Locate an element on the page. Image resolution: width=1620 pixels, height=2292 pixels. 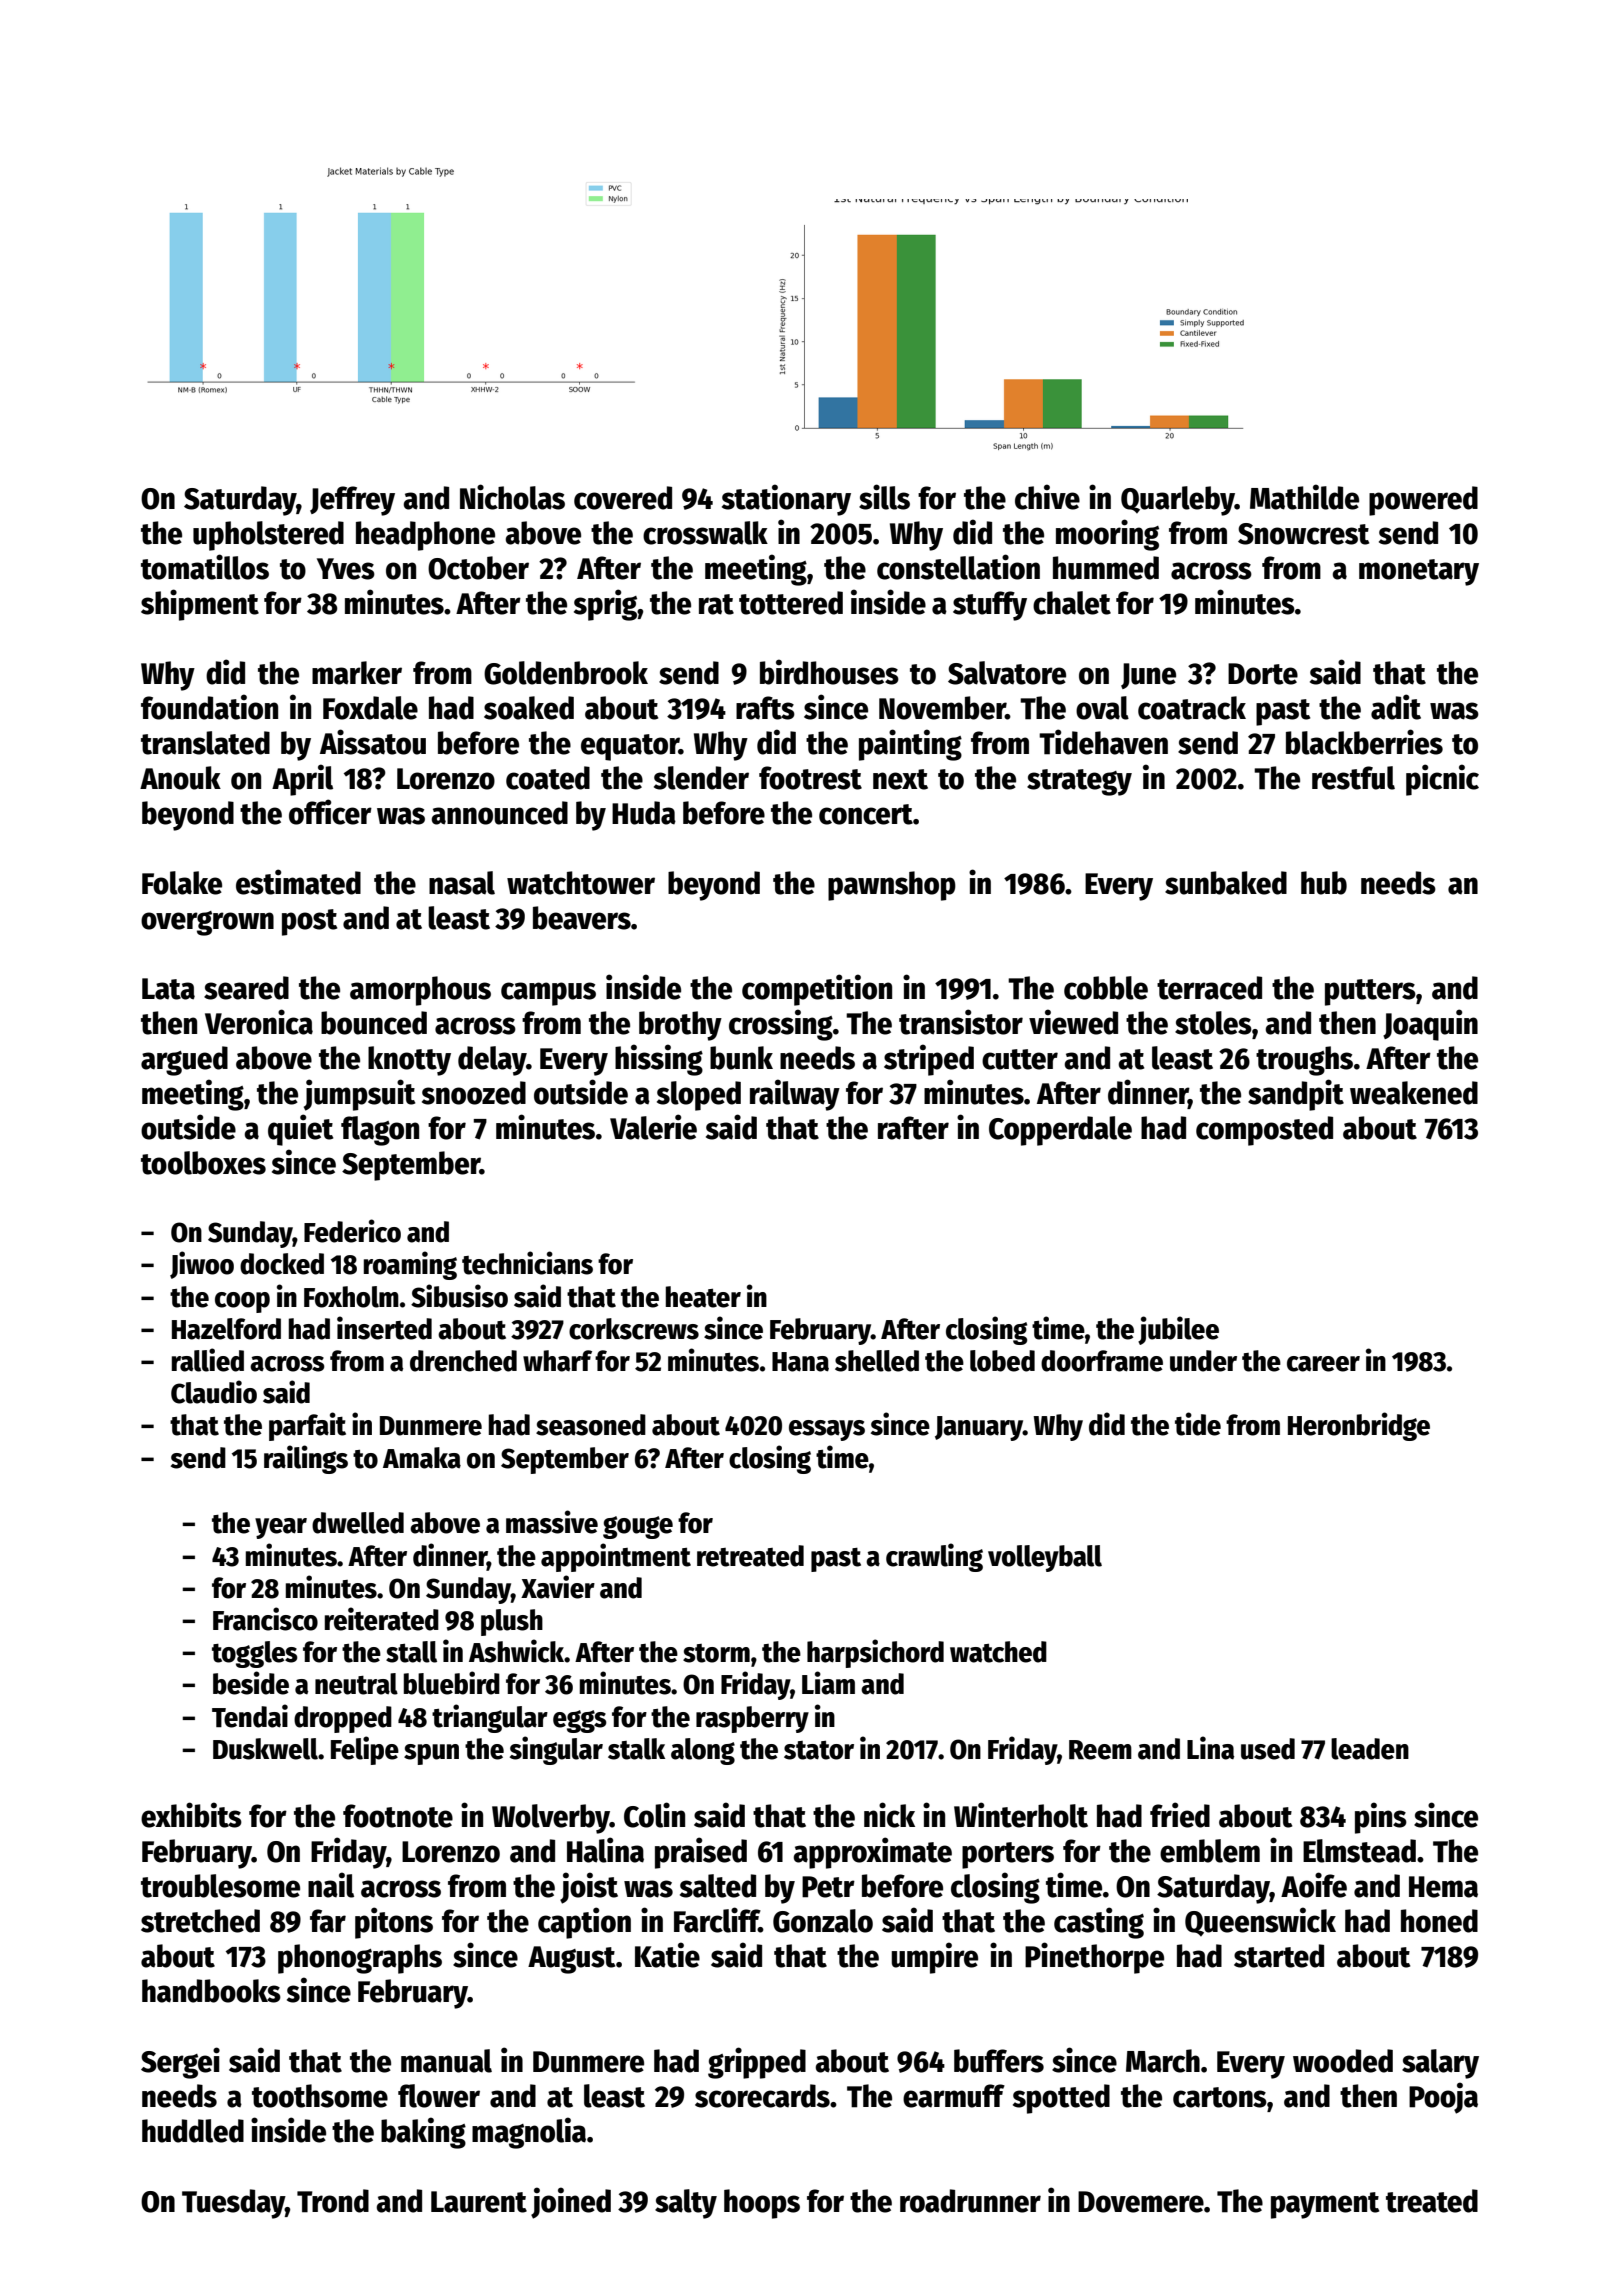
tottered is located at coordinates (791, 603).
